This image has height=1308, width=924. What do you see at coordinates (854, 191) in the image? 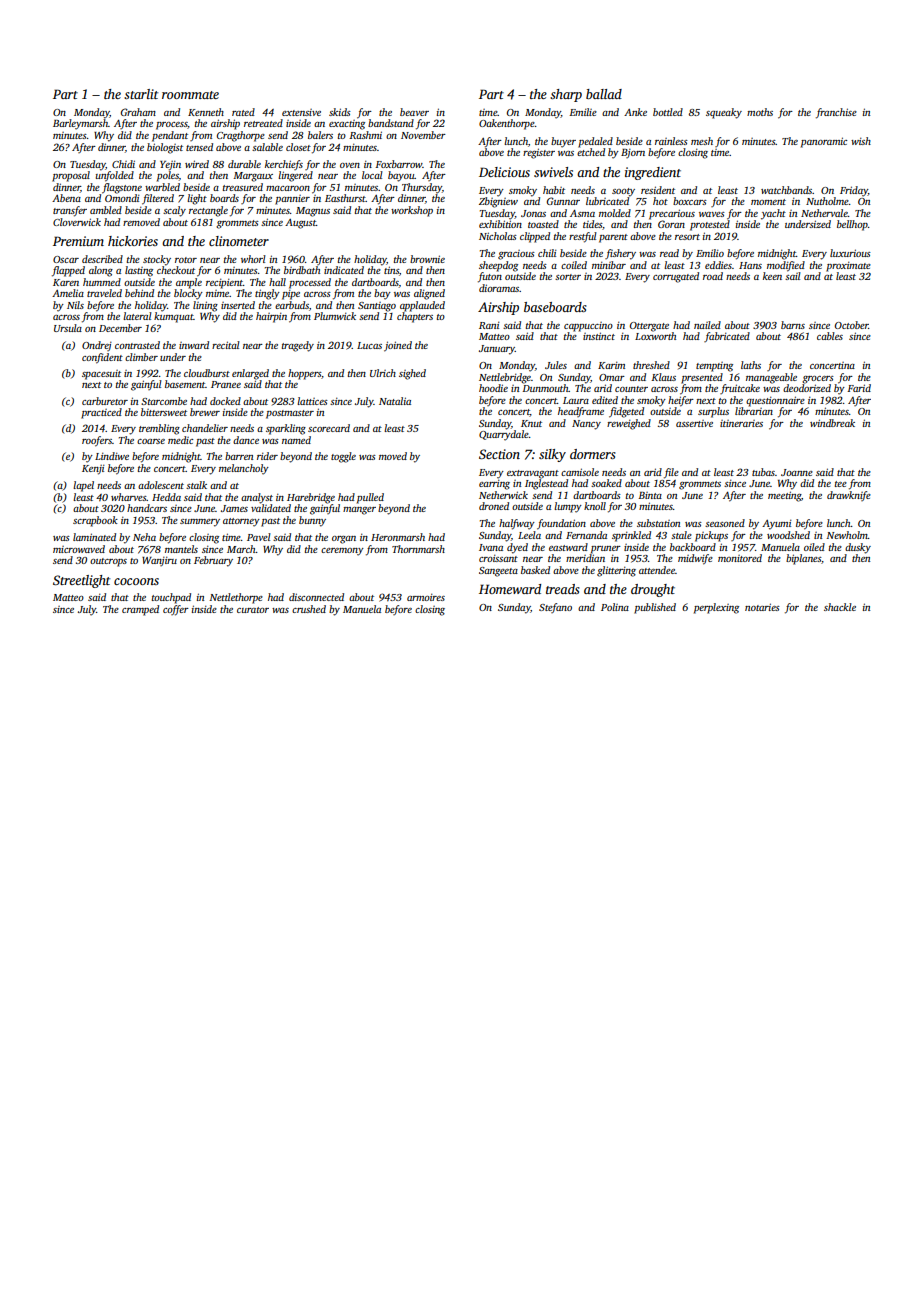
I see `Friday` at bounding box center [854, 191].
